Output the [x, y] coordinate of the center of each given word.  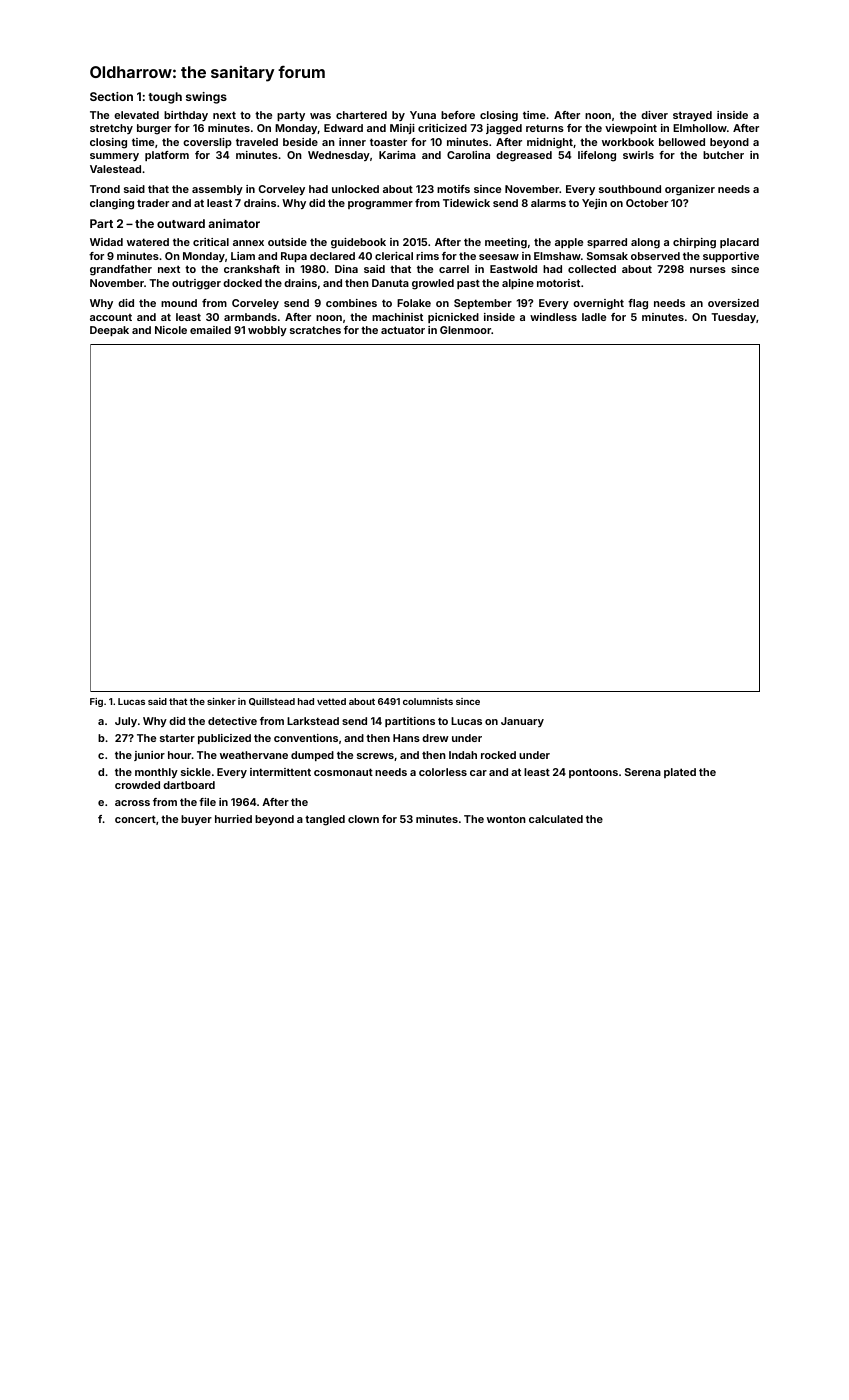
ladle [594, 317]
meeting [506, 243]
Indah [463, 755]
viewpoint [631, 129]
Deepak [109, 331]
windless [553, 317]
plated [680, 773]
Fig [96, 702]
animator [234, 223]
